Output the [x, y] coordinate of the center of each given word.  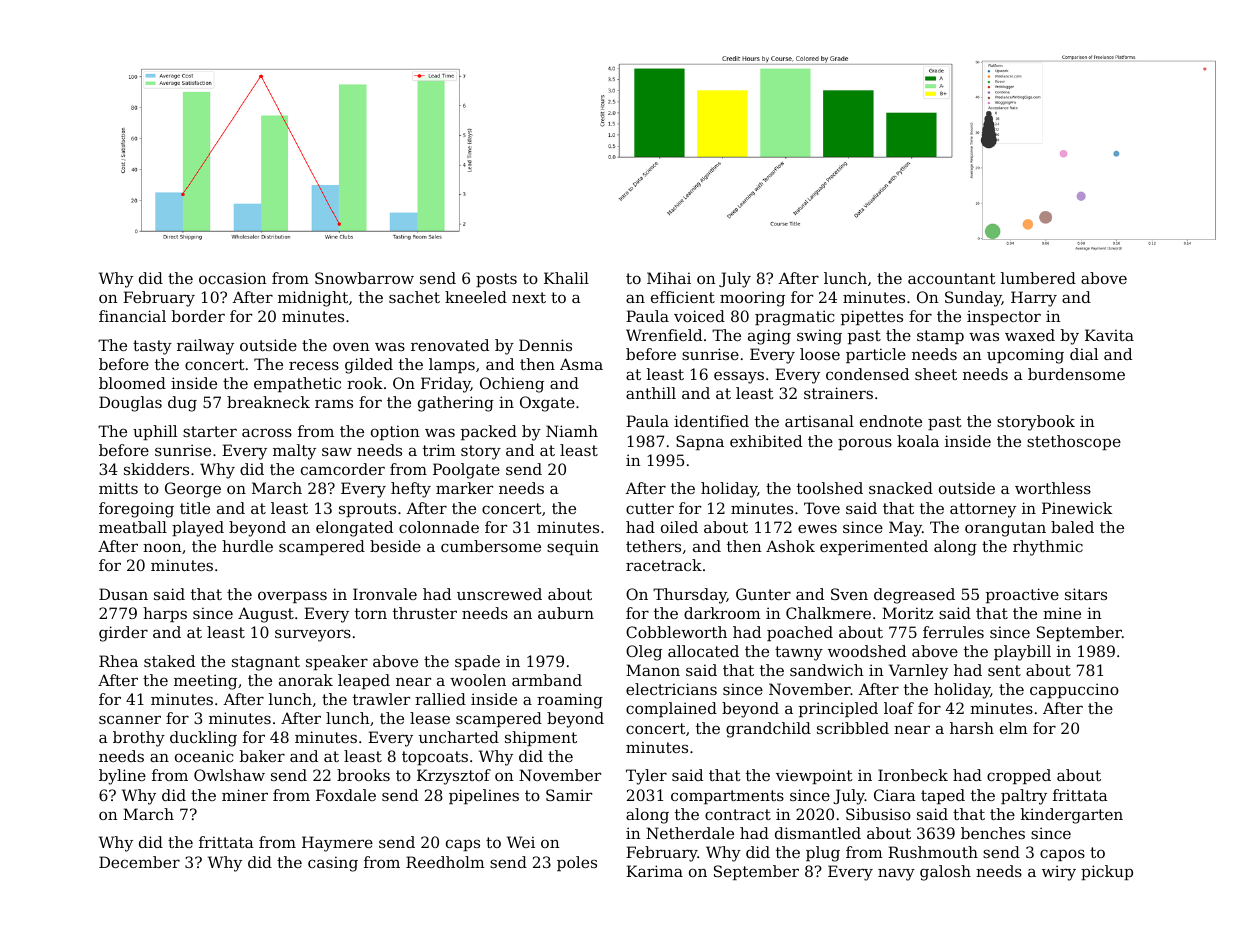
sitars [1086, 594]
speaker [337, 662]
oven [351, 346]
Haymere [337, 844]
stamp [940, 337]
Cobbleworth [676, 632]
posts [496, 280]
